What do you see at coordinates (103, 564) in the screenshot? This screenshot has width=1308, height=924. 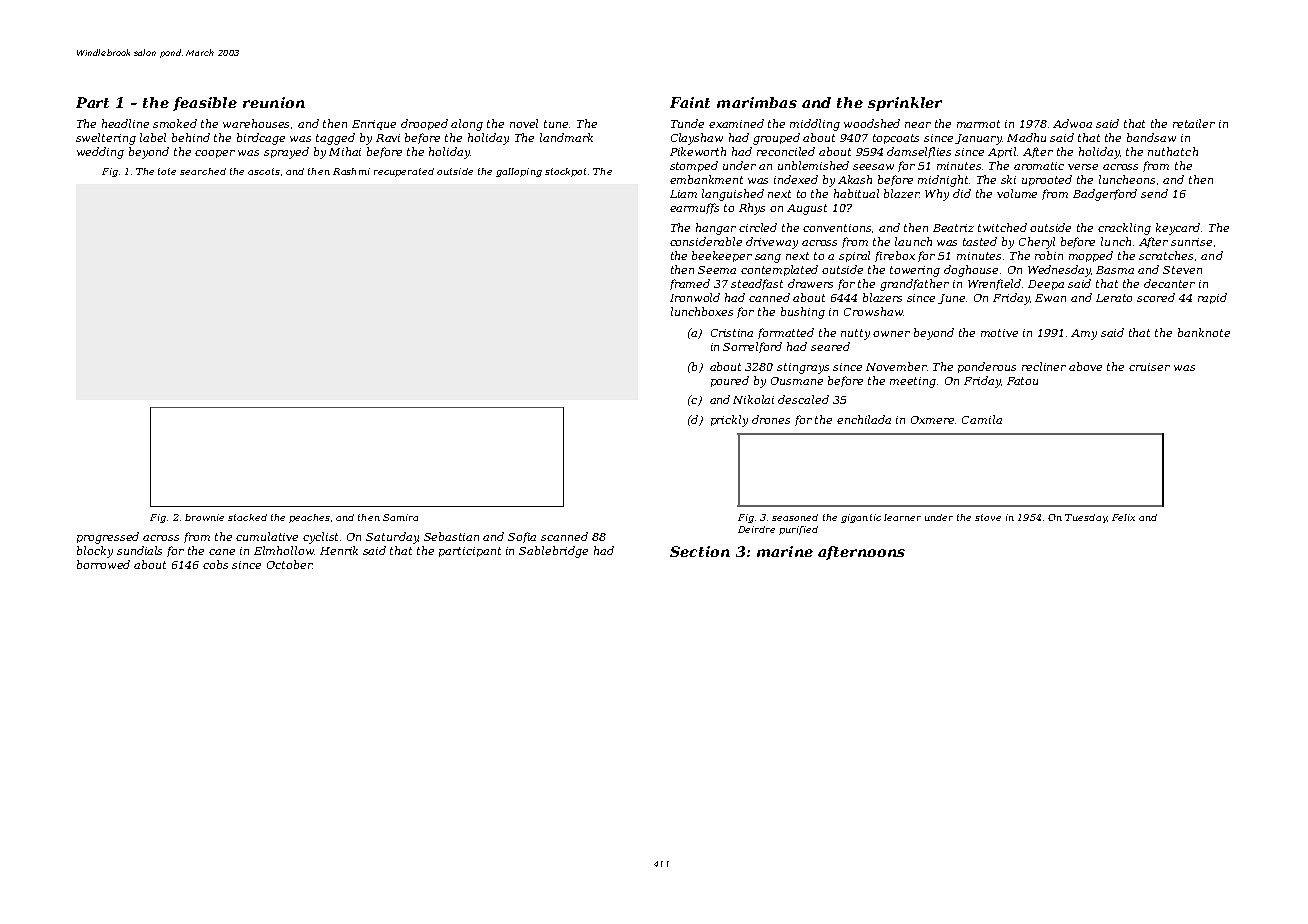 I see `borrowed` at bounding box center [103, 564].
